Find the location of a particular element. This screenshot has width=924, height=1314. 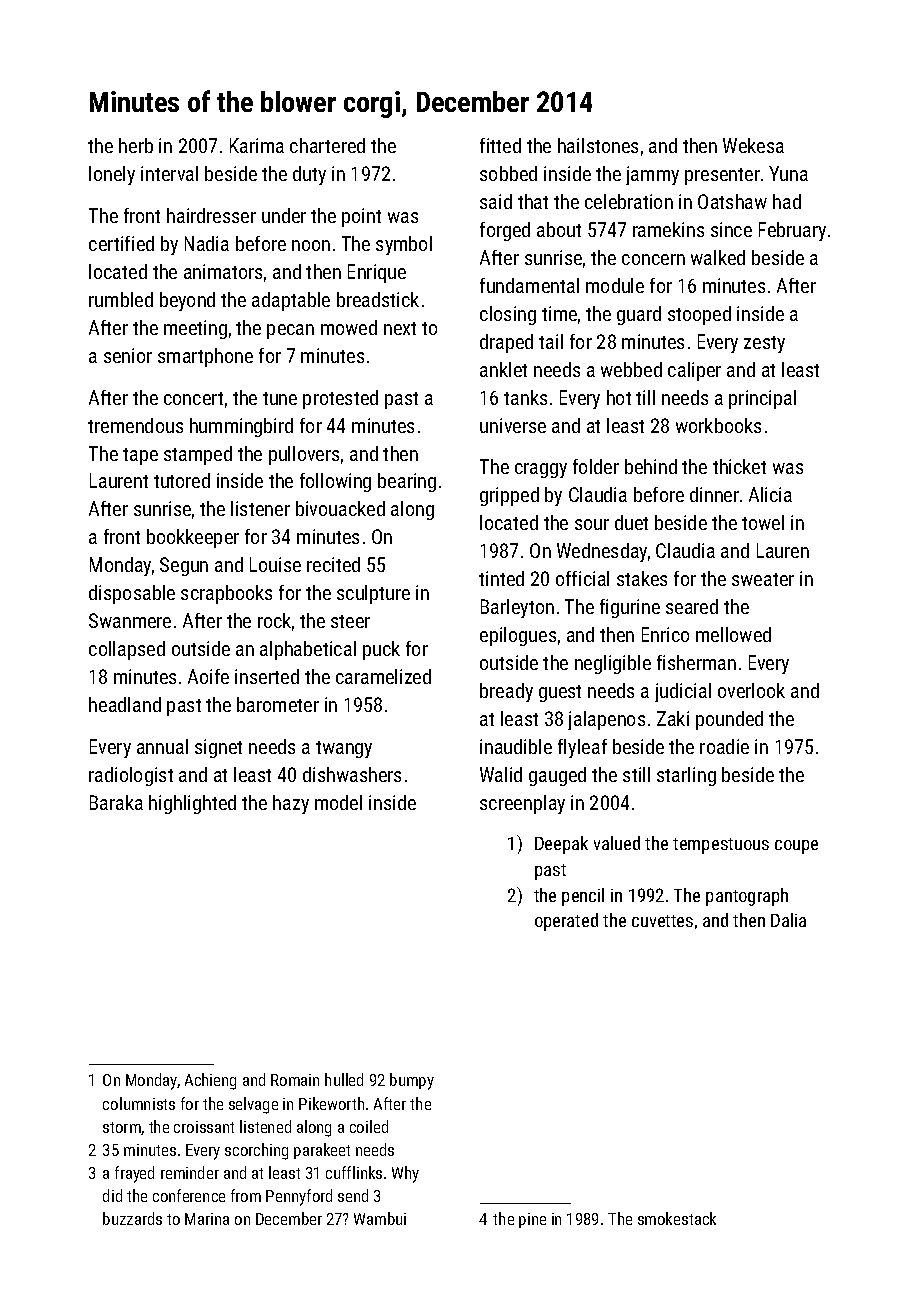

cufflinks is located at coordinates (354, 1172).
